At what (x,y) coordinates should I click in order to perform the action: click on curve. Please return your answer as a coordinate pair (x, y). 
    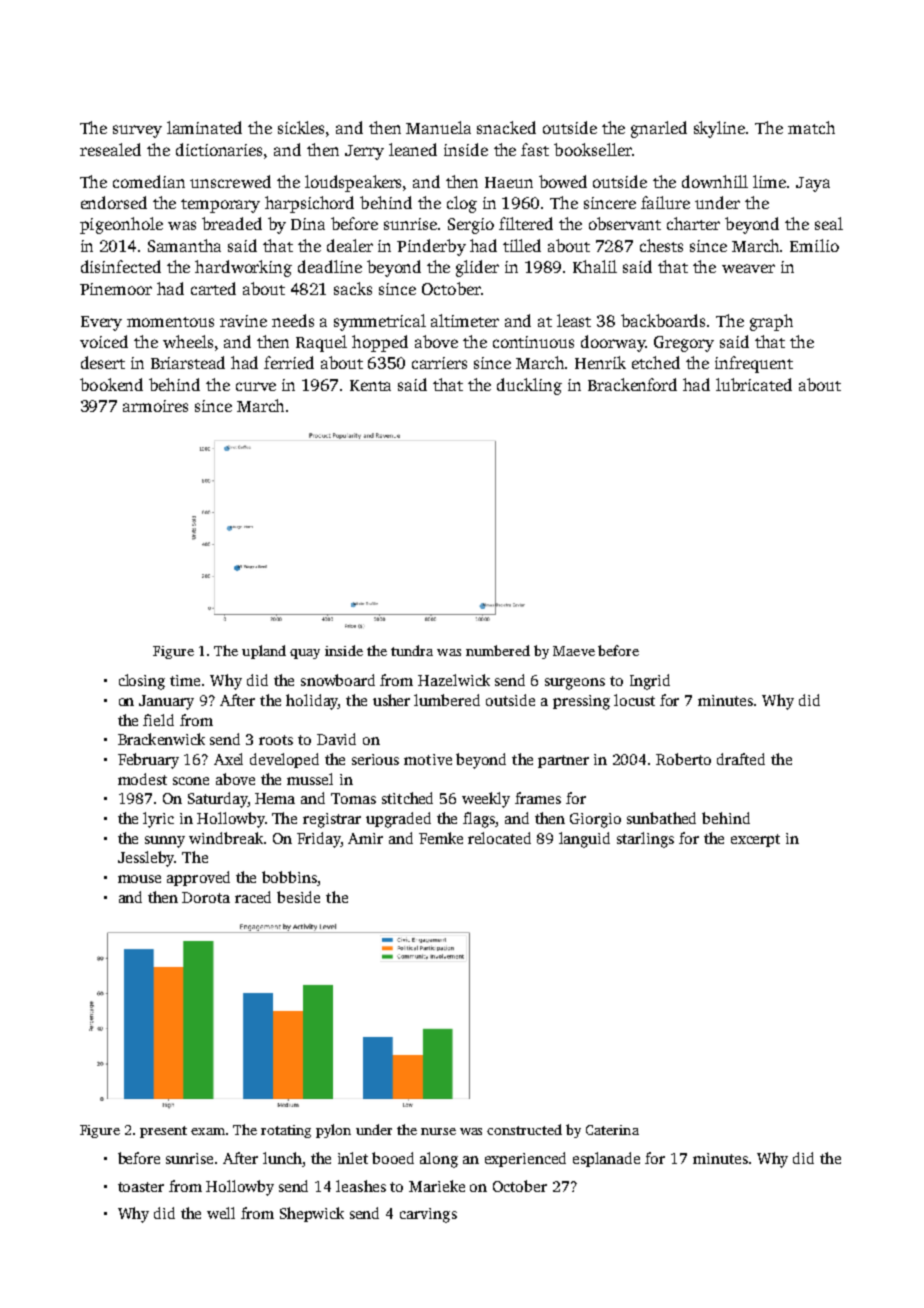
    Looking at the image, I should click on (256, 386).
